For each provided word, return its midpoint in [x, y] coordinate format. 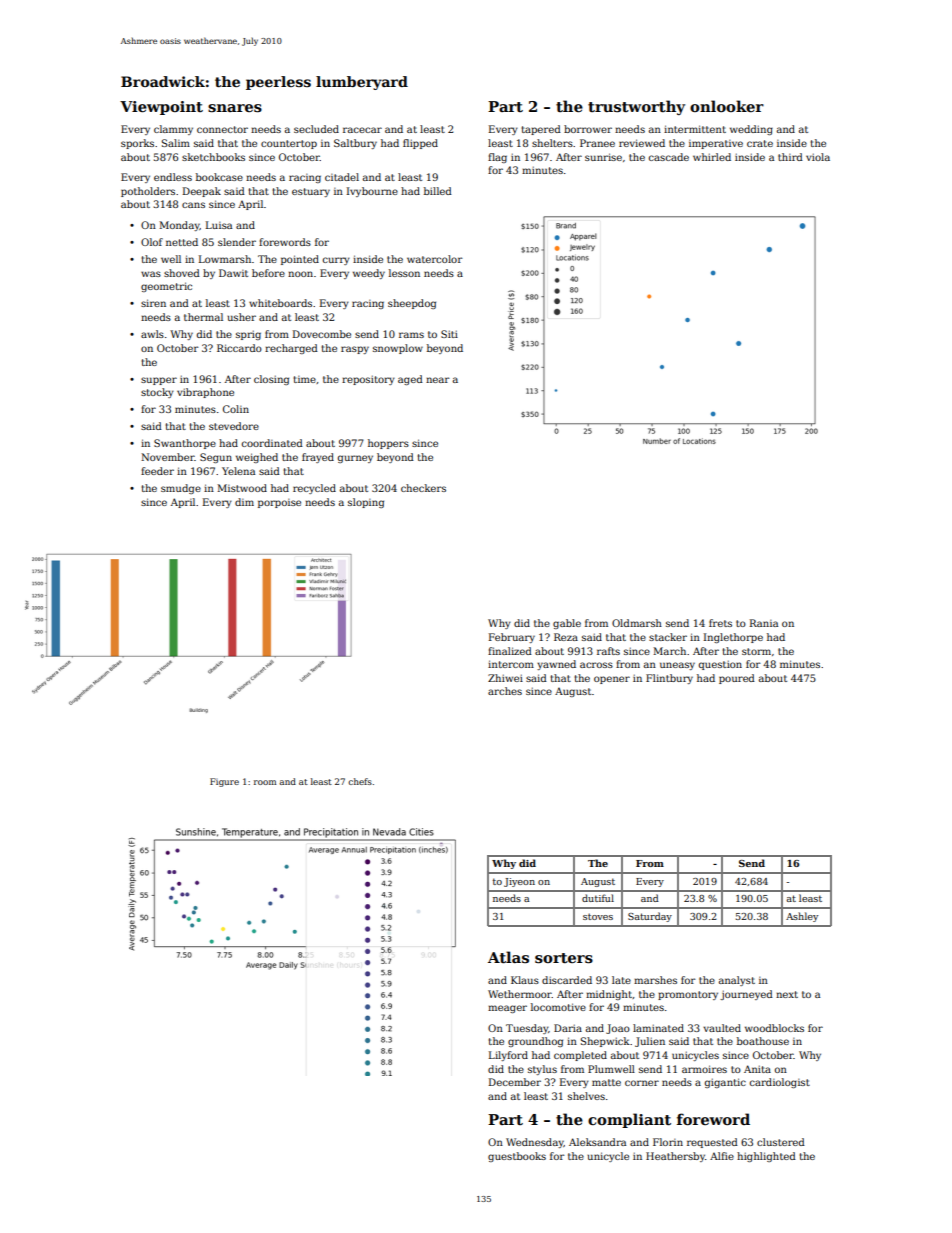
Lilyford [508, 1056]
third [790, 157]
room [265, 782]
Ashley [802, 917]
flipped [420, 144]
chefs [360, 781]
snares [235, 108]
